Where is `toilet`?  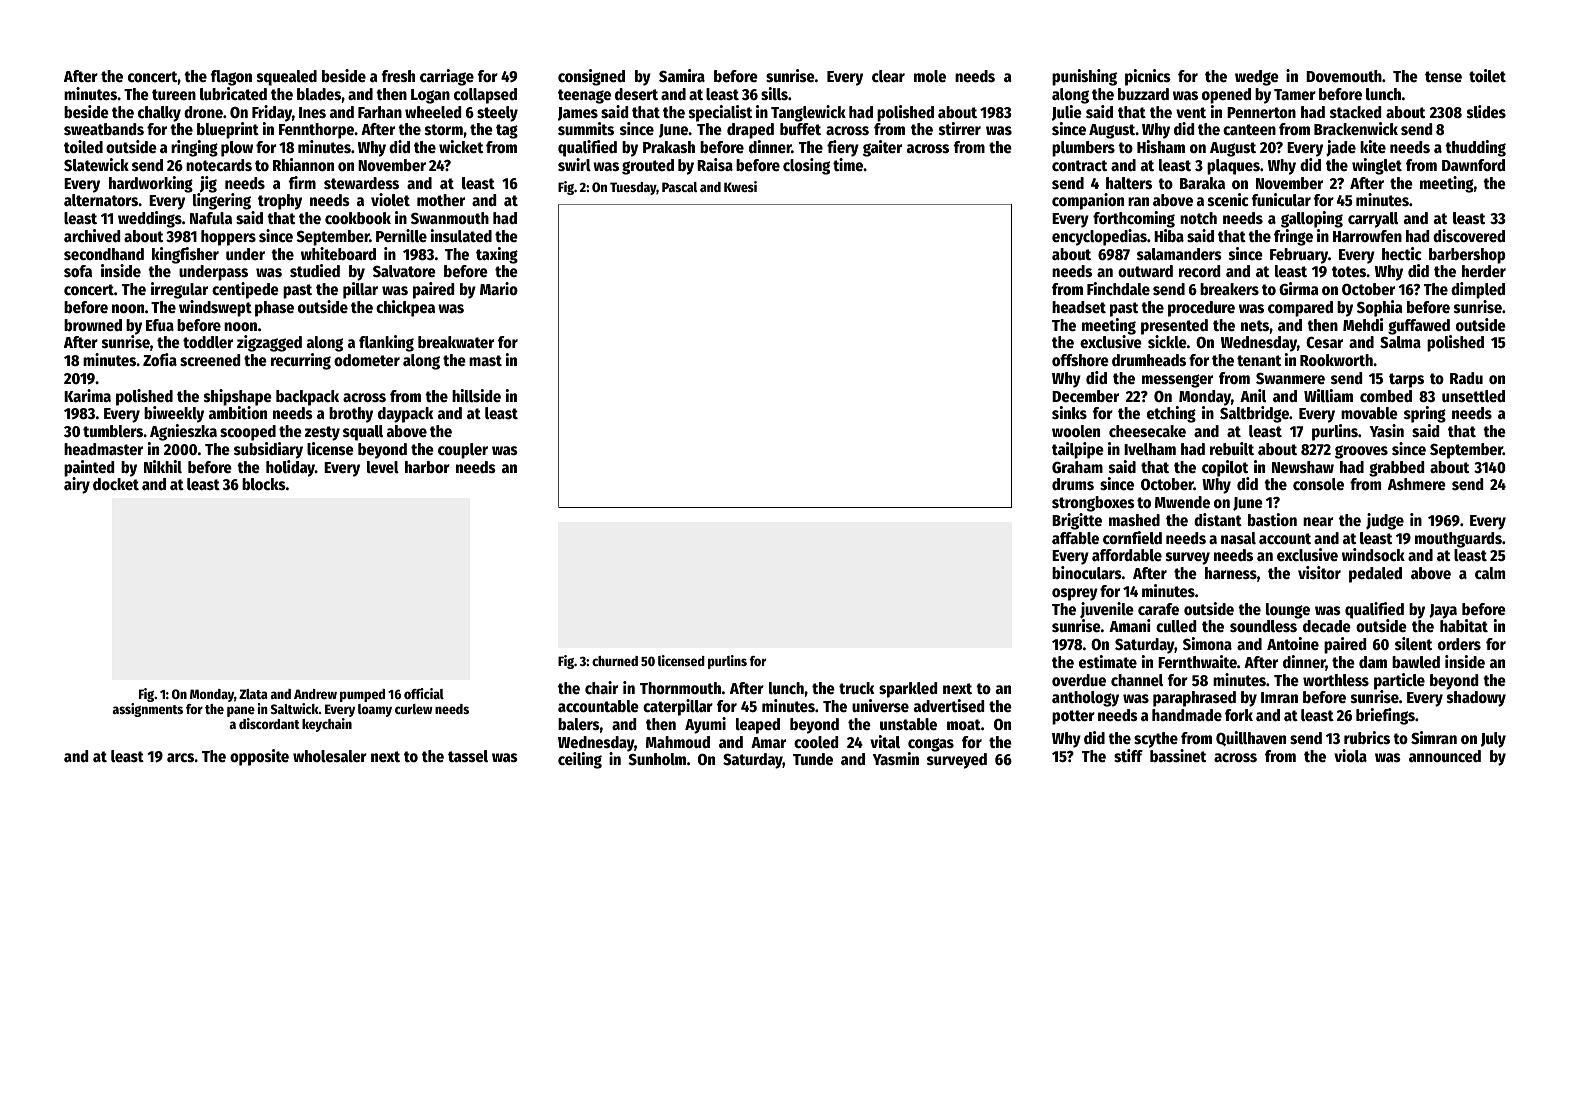 toilet is located at coordinates (1487, 76).
